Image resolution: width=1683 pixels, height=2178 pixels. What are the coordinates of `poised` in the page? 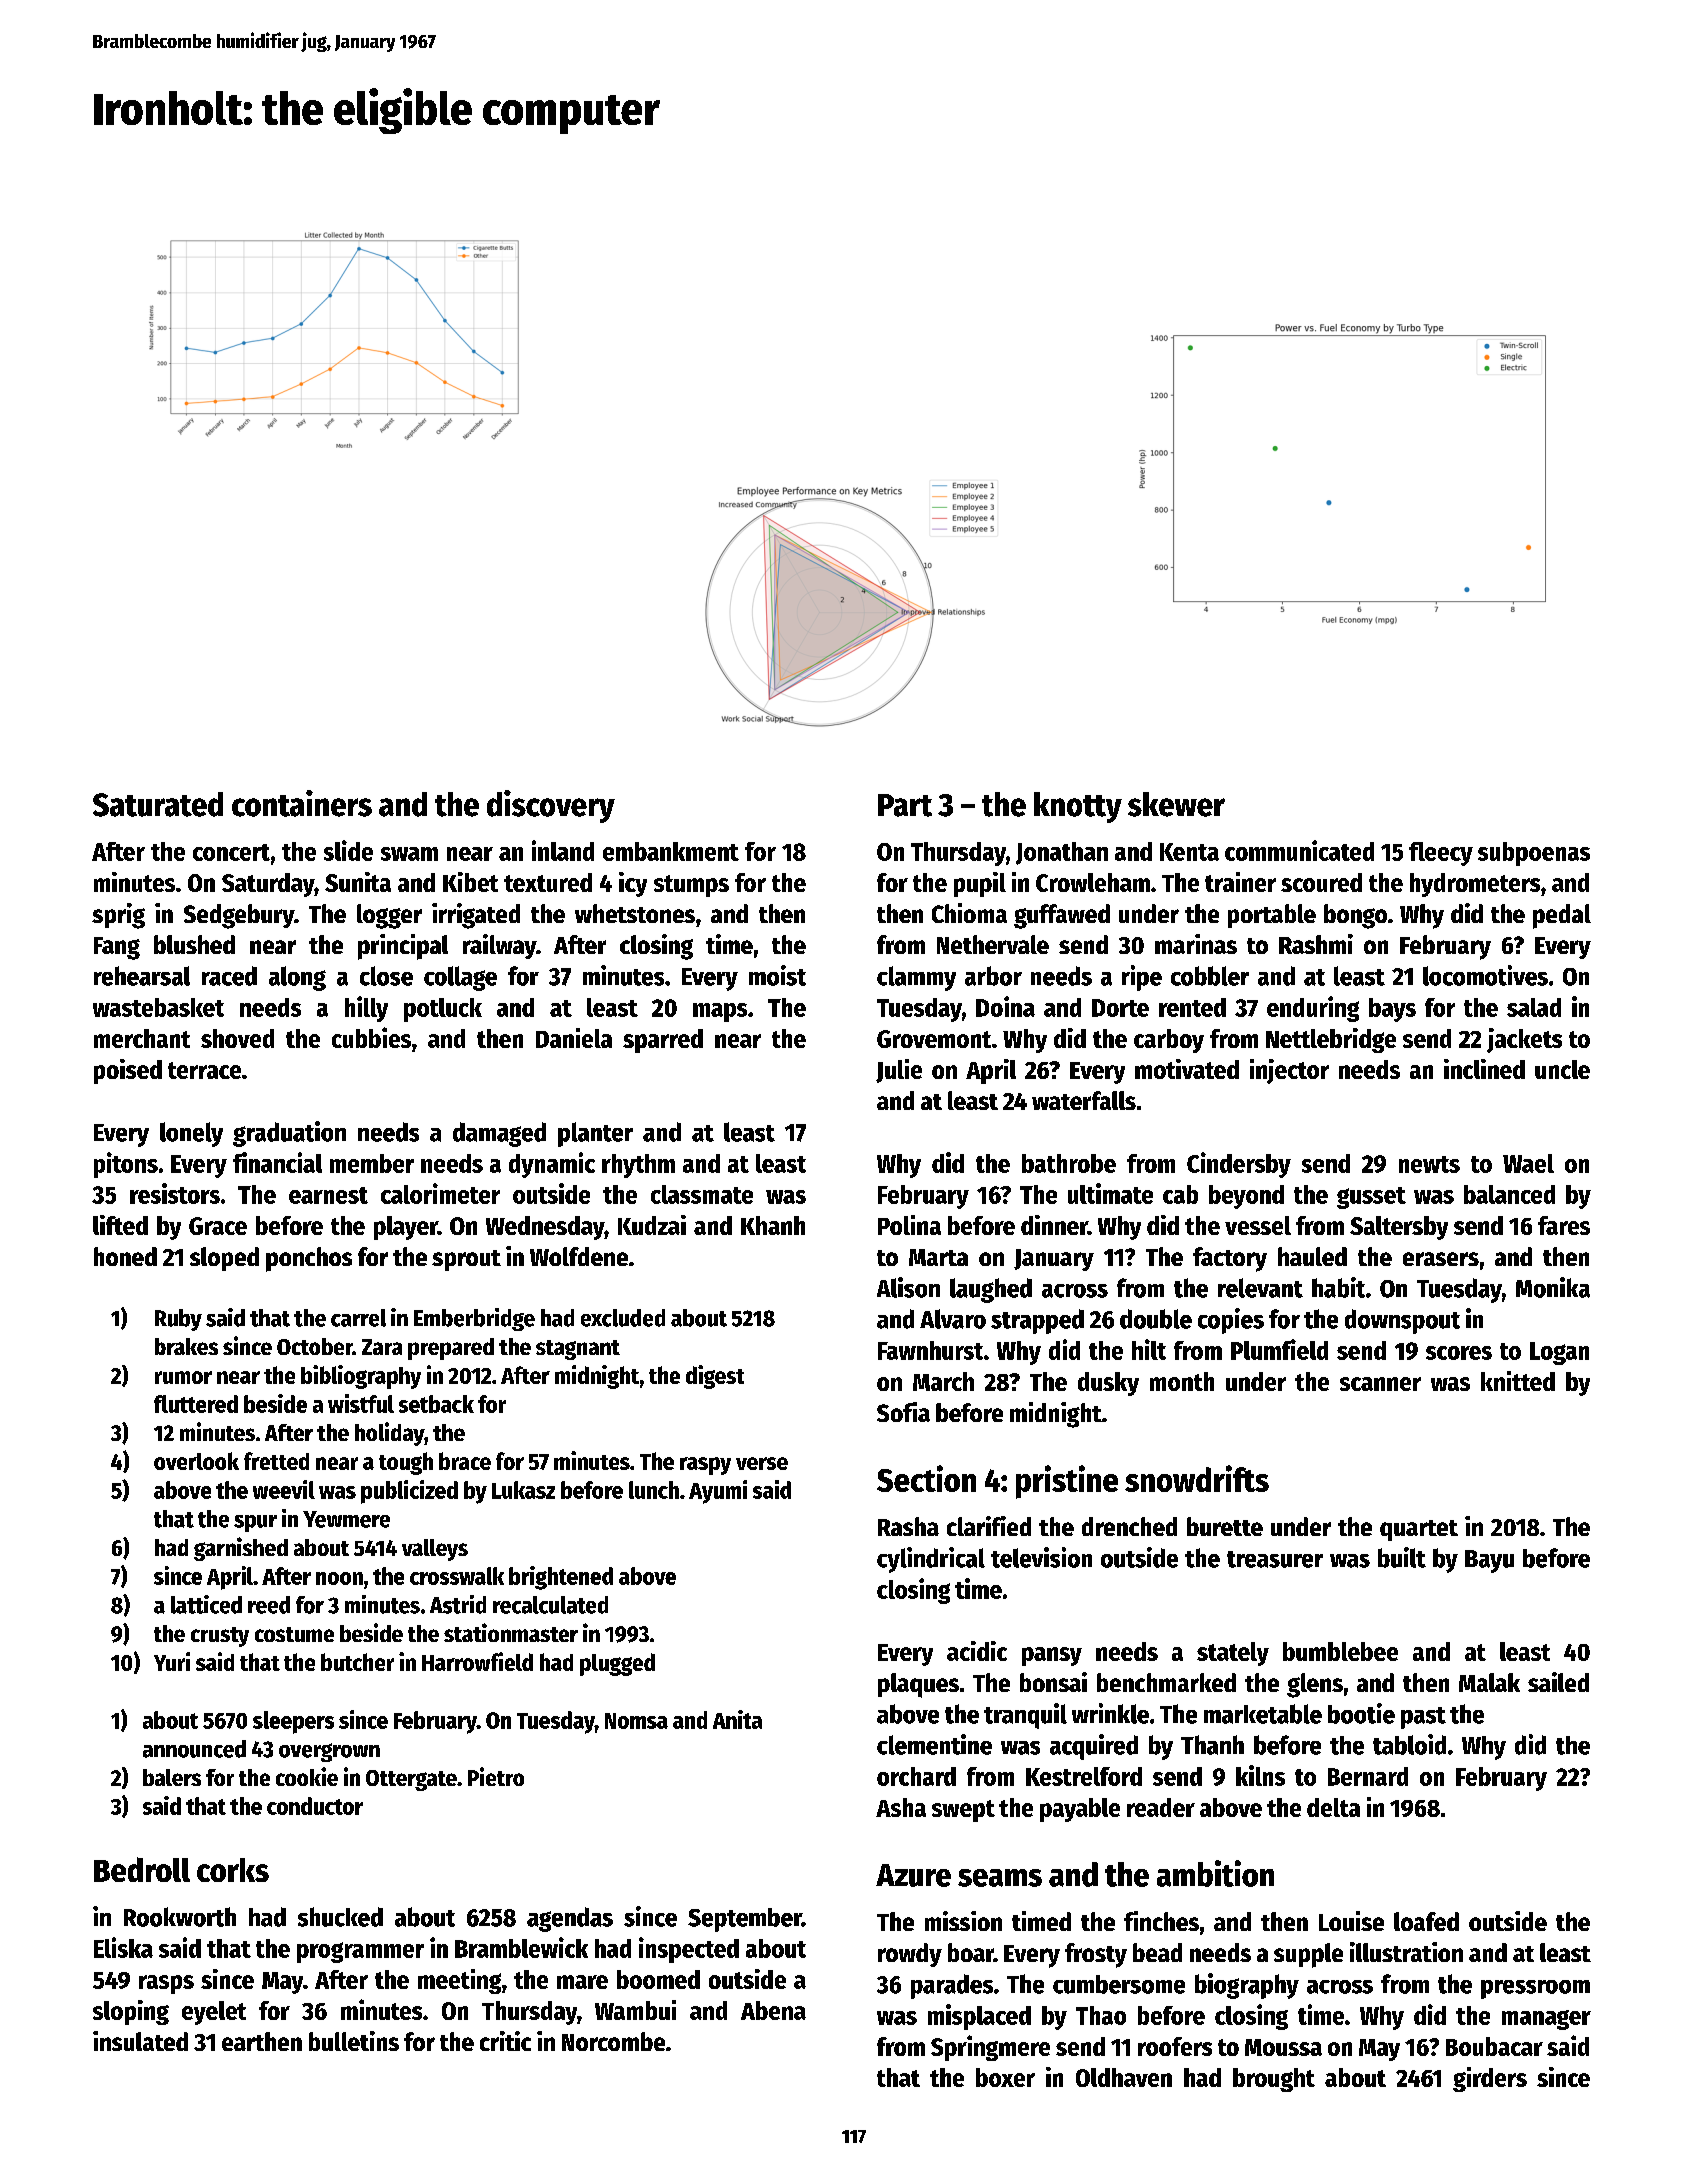 It's located at (128, 1071).
